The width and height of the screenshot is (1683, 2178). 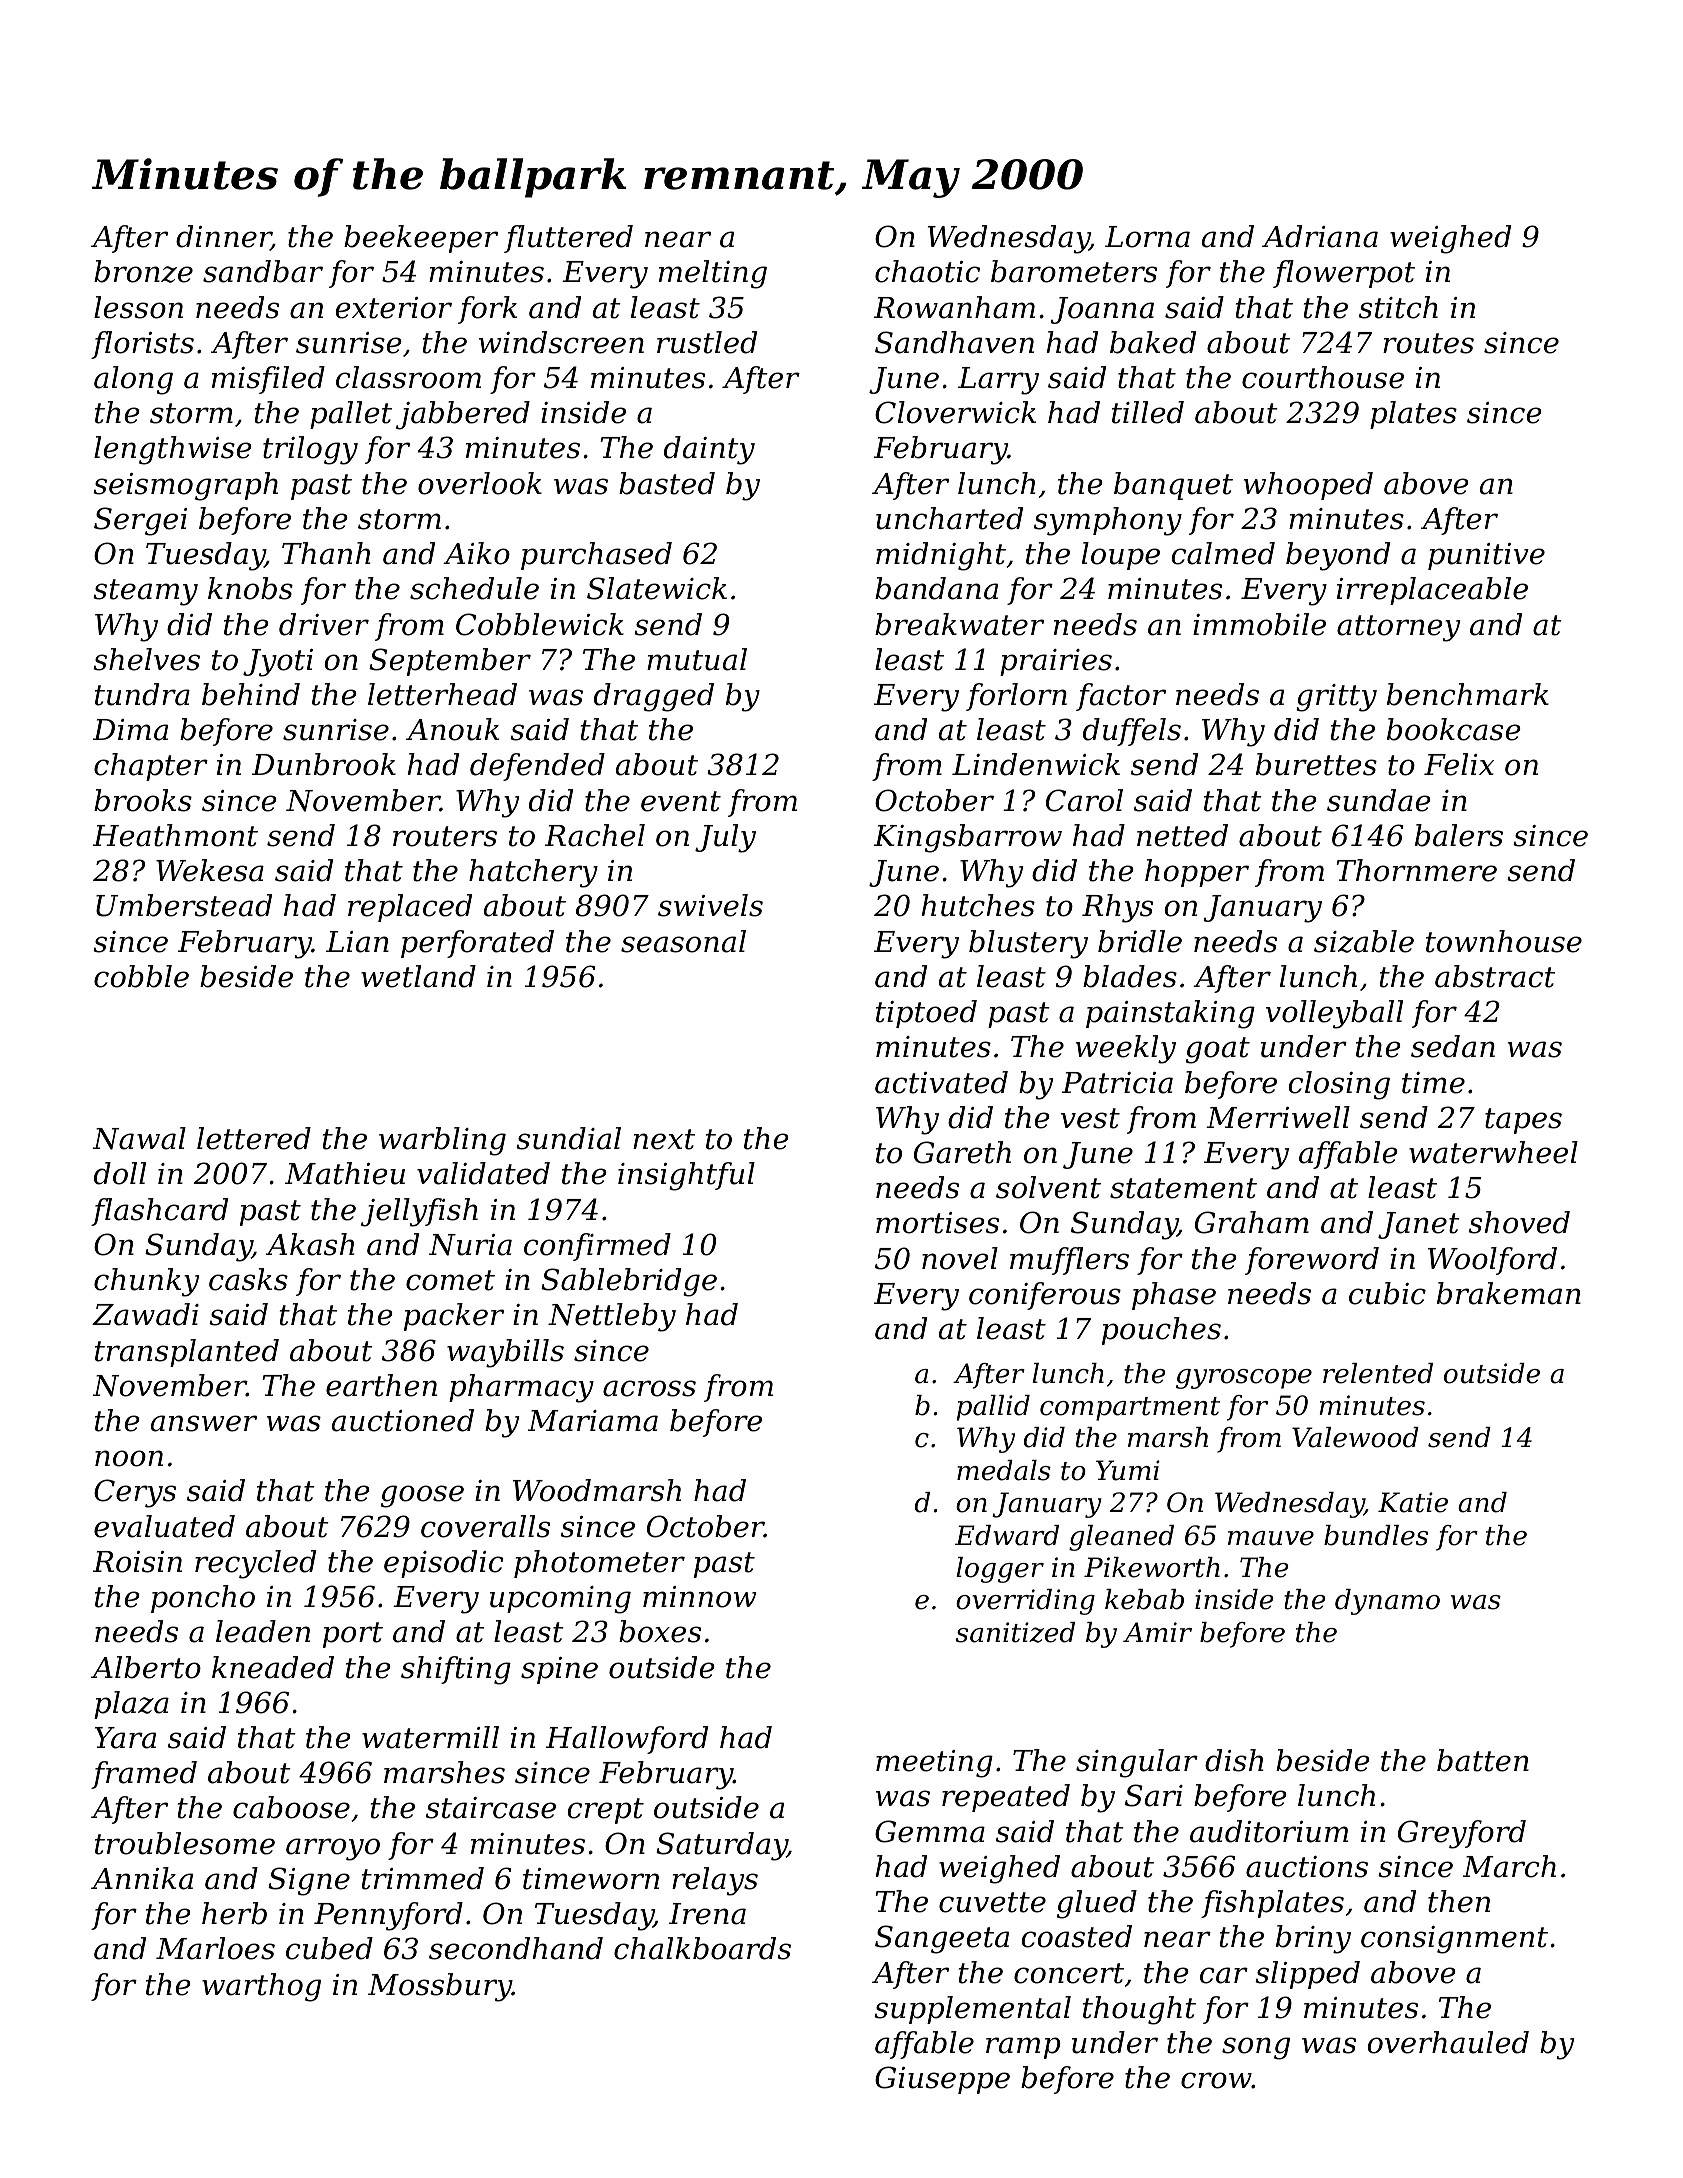 What do you see at coordinates (223, 237) in the screenshot?
I see `dinner` at bounding box center [223, 237].
